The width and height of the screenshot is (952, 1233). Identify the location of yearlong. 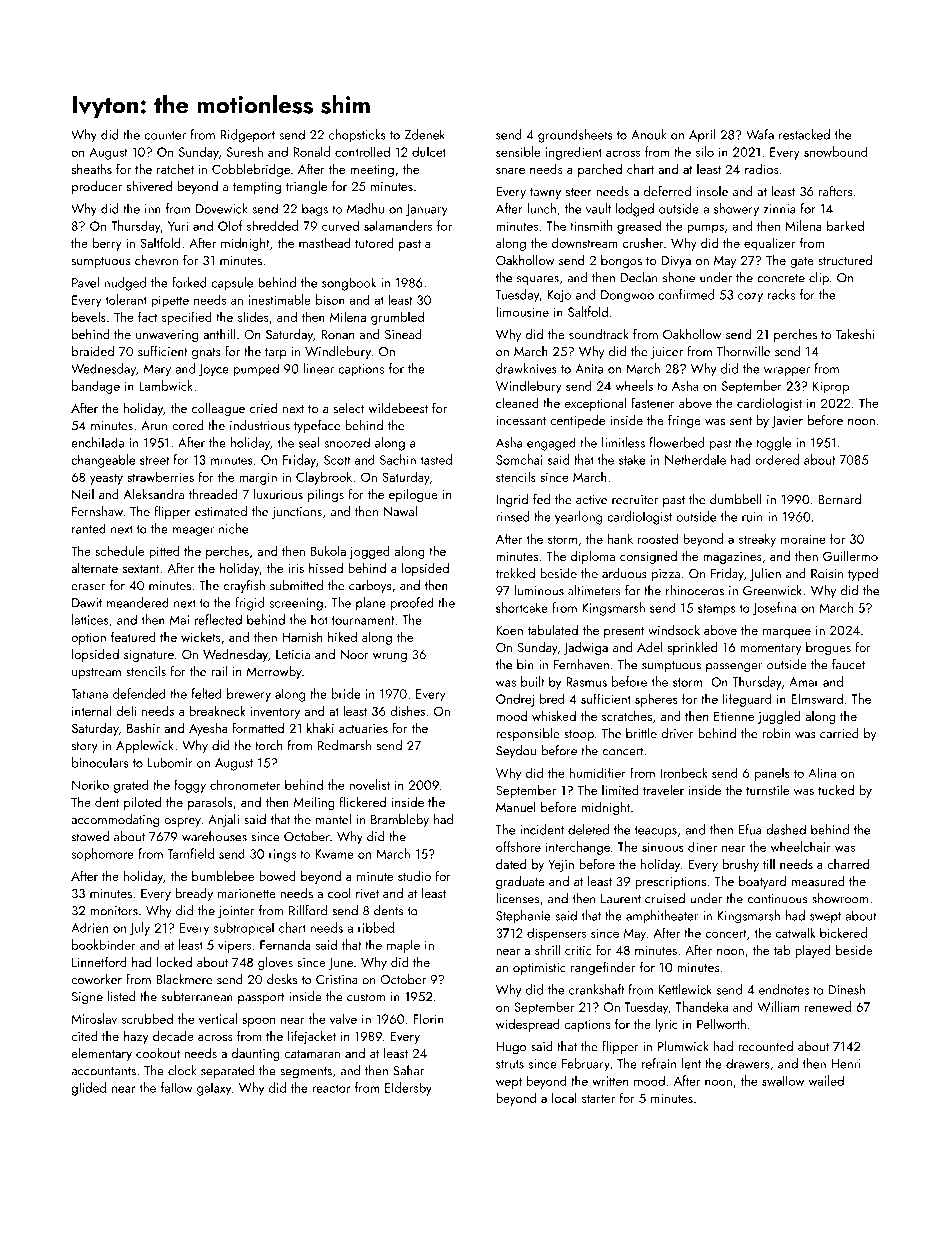
(578, 518).
